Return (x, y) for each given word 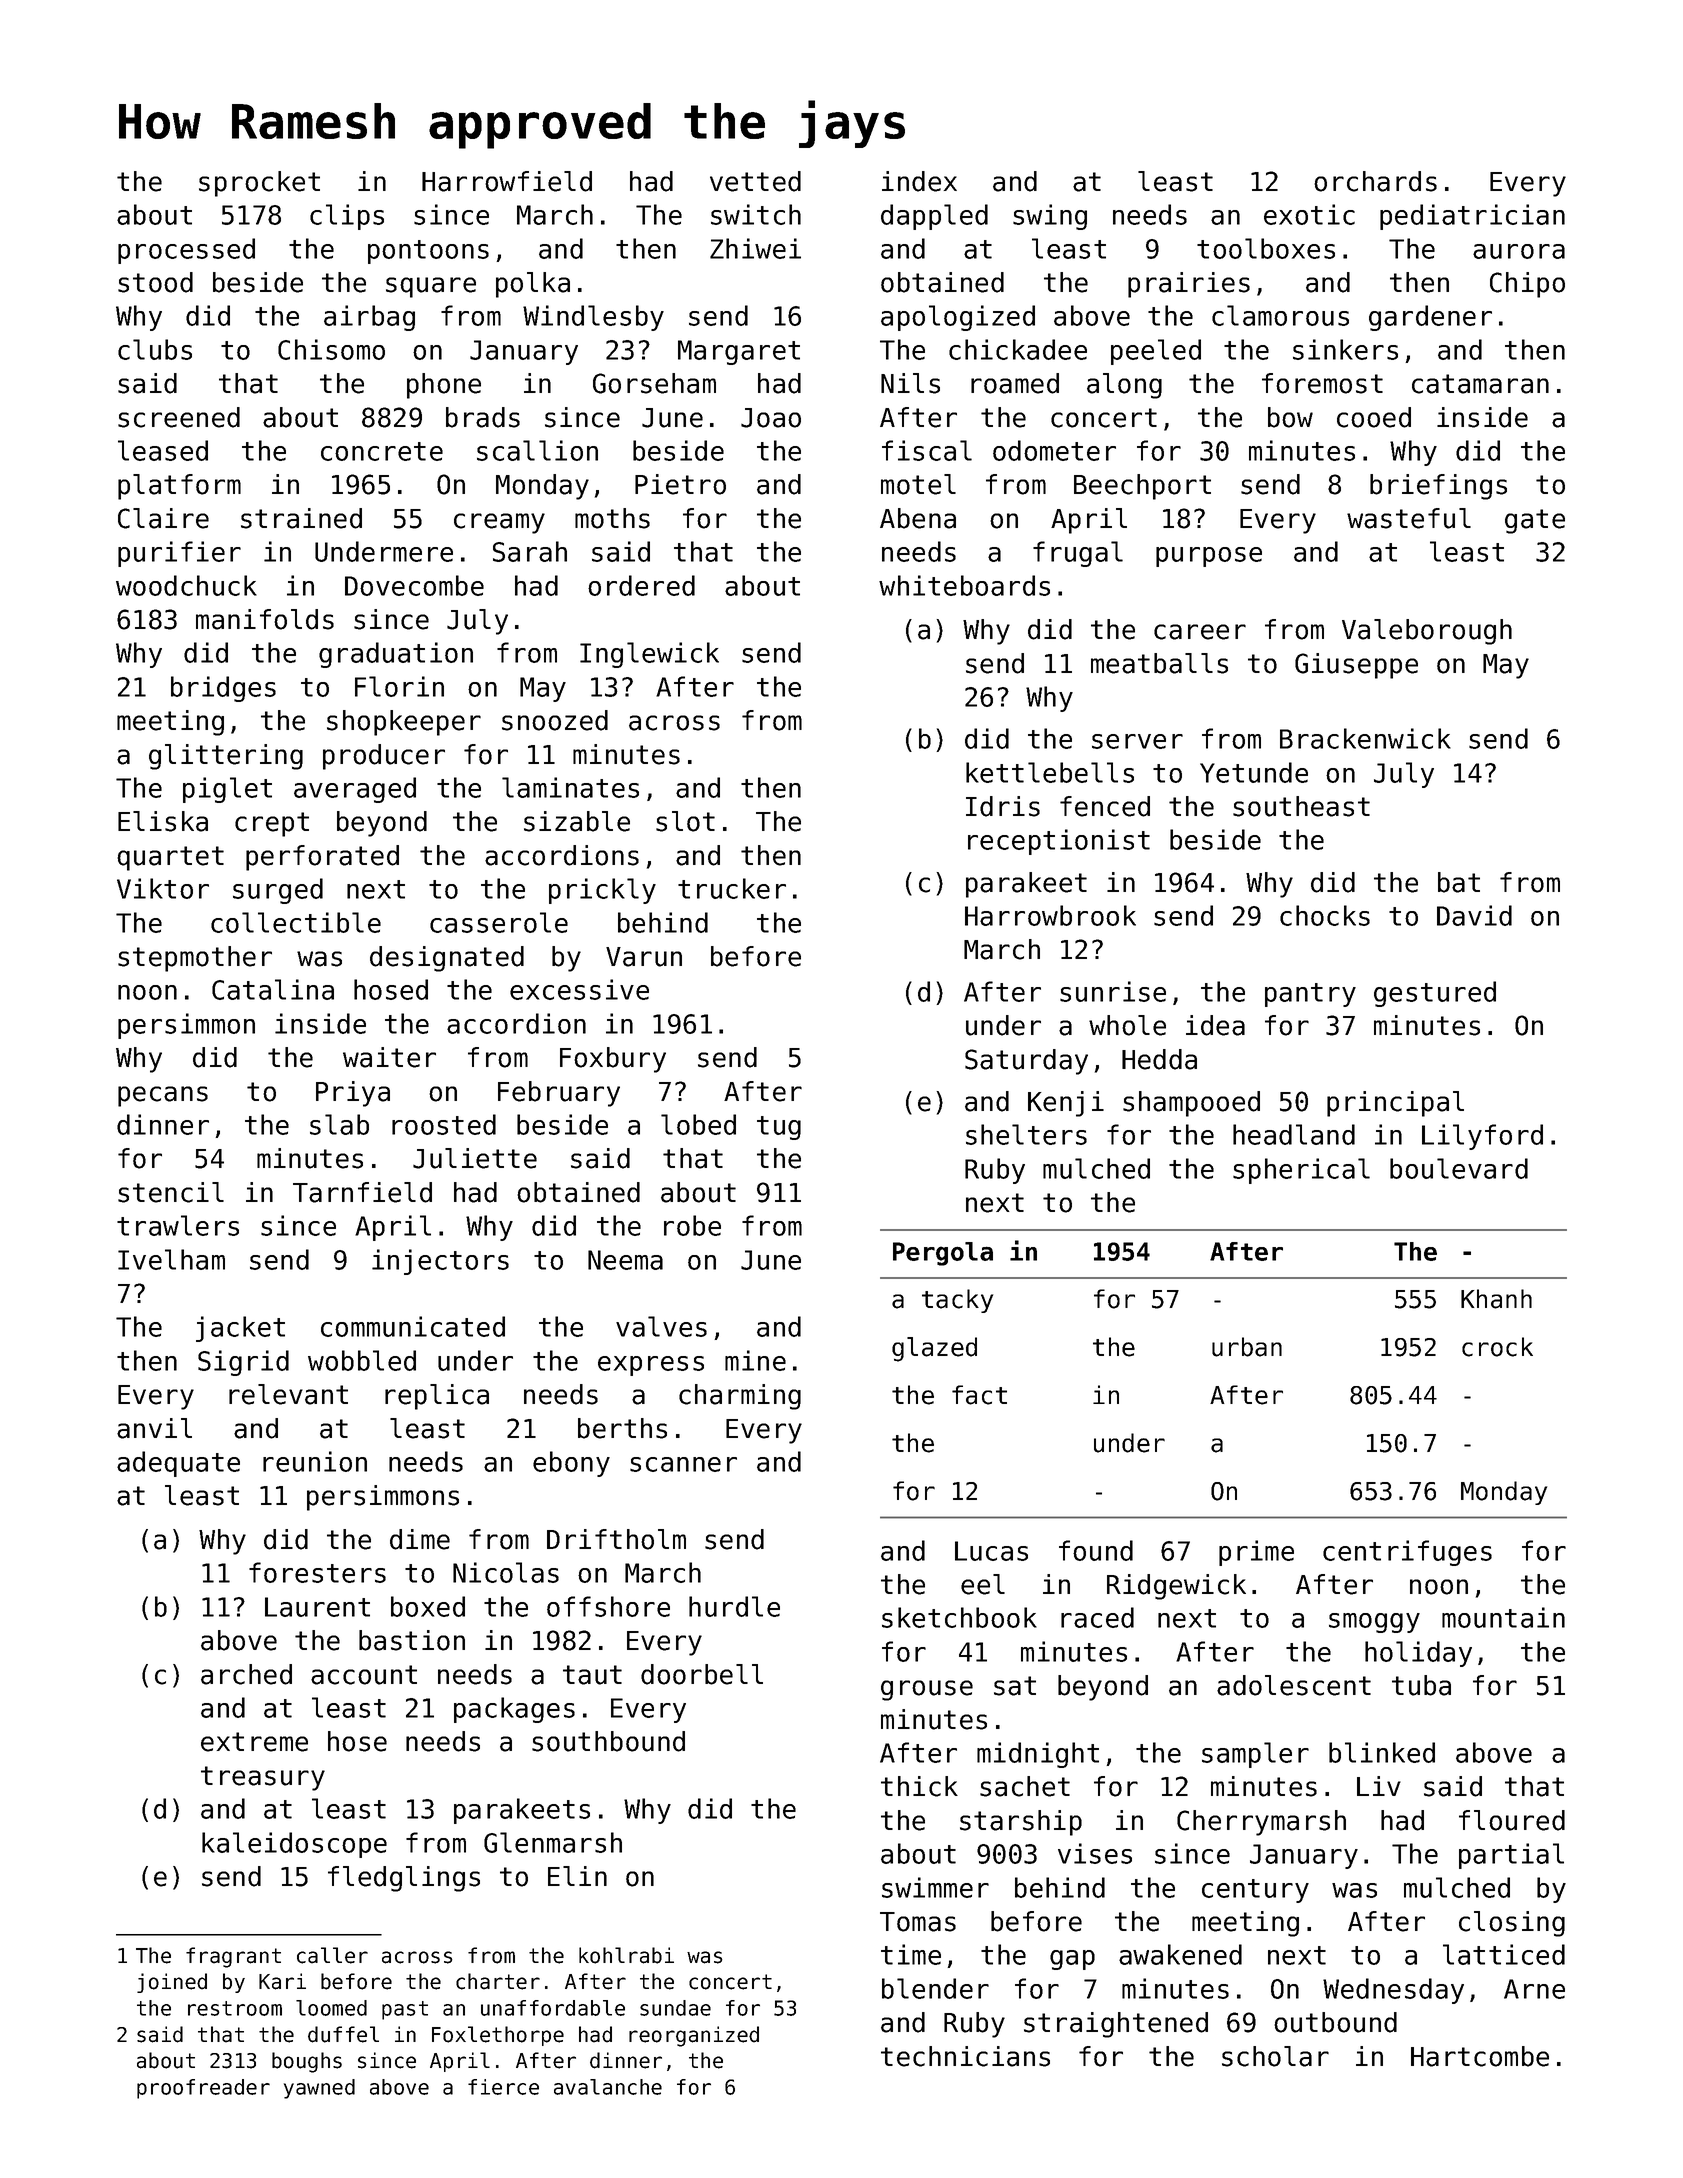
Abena (918, 518)
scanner (683, 1464)
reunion (315, 1461)
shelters (1026, 1134)
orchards (1375, 181)
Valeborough (1427, 632)
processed (186, 251)
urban (1247, 1347)
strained (301, 518)
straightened (1116, 2025)
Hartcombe (1480, 2056)
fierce (503, 2087)
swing (1050, 217)
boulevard (1459, 1168)
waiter (389, 1057)
